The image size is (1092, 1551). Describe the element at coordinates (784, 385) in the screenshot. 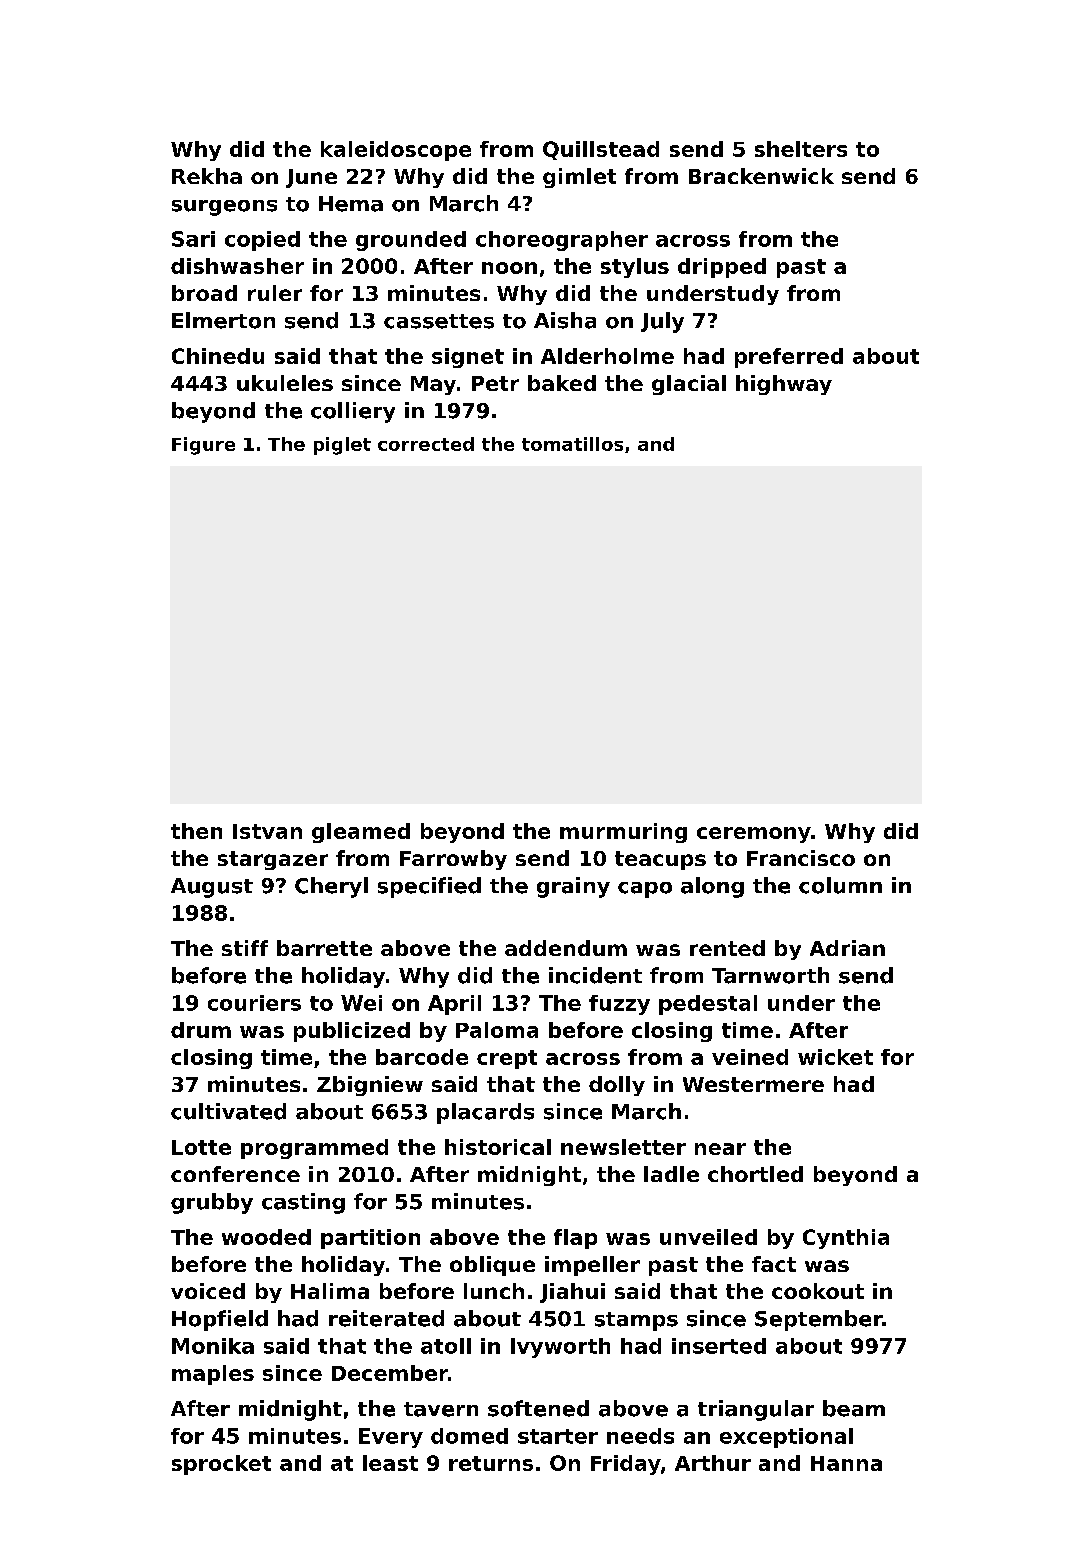

I see `highway` at that location.
